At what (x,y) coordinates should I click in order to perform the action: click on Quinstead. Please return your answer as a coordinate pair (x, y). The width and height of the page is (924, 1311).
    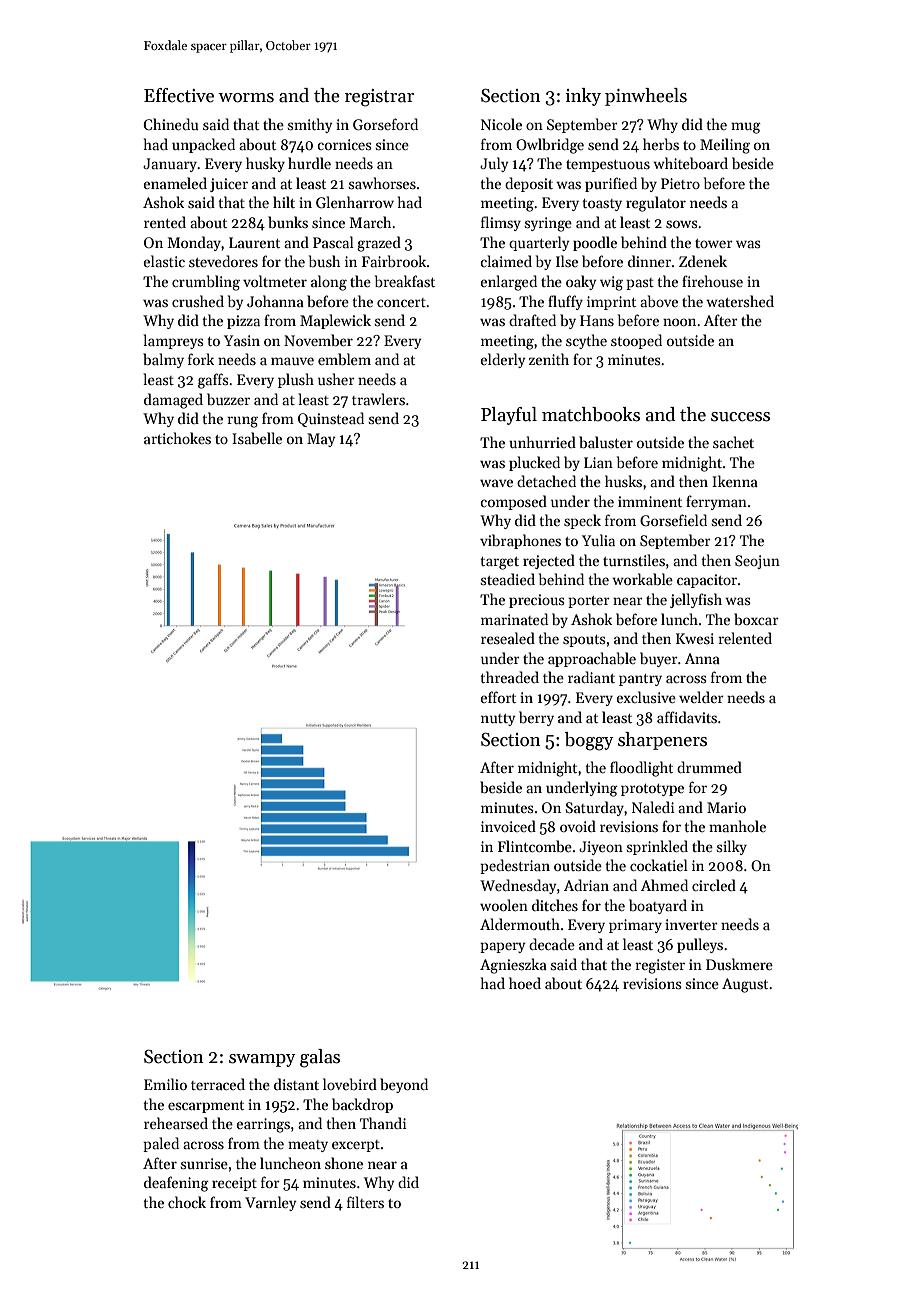
    Looking at the image, I should click on (331, 419).
